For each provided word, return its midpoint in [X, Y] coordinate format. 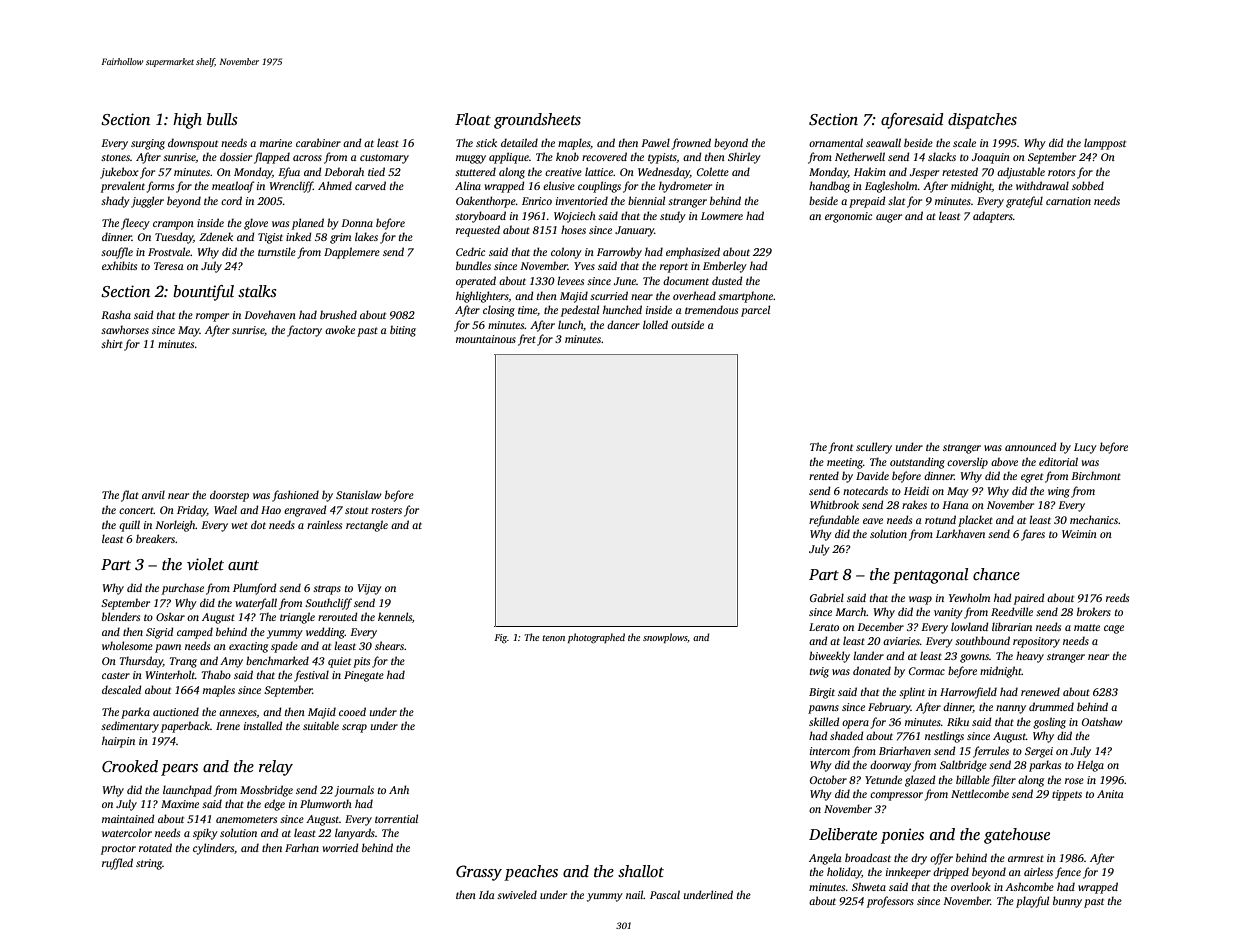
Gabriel [827, 597]
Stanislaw [359, 494]
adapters [993, 217]
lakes [366, 236]
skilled [824, 721]
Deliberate [843, 834]
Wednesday [664, 173]
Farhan [302, 847]
